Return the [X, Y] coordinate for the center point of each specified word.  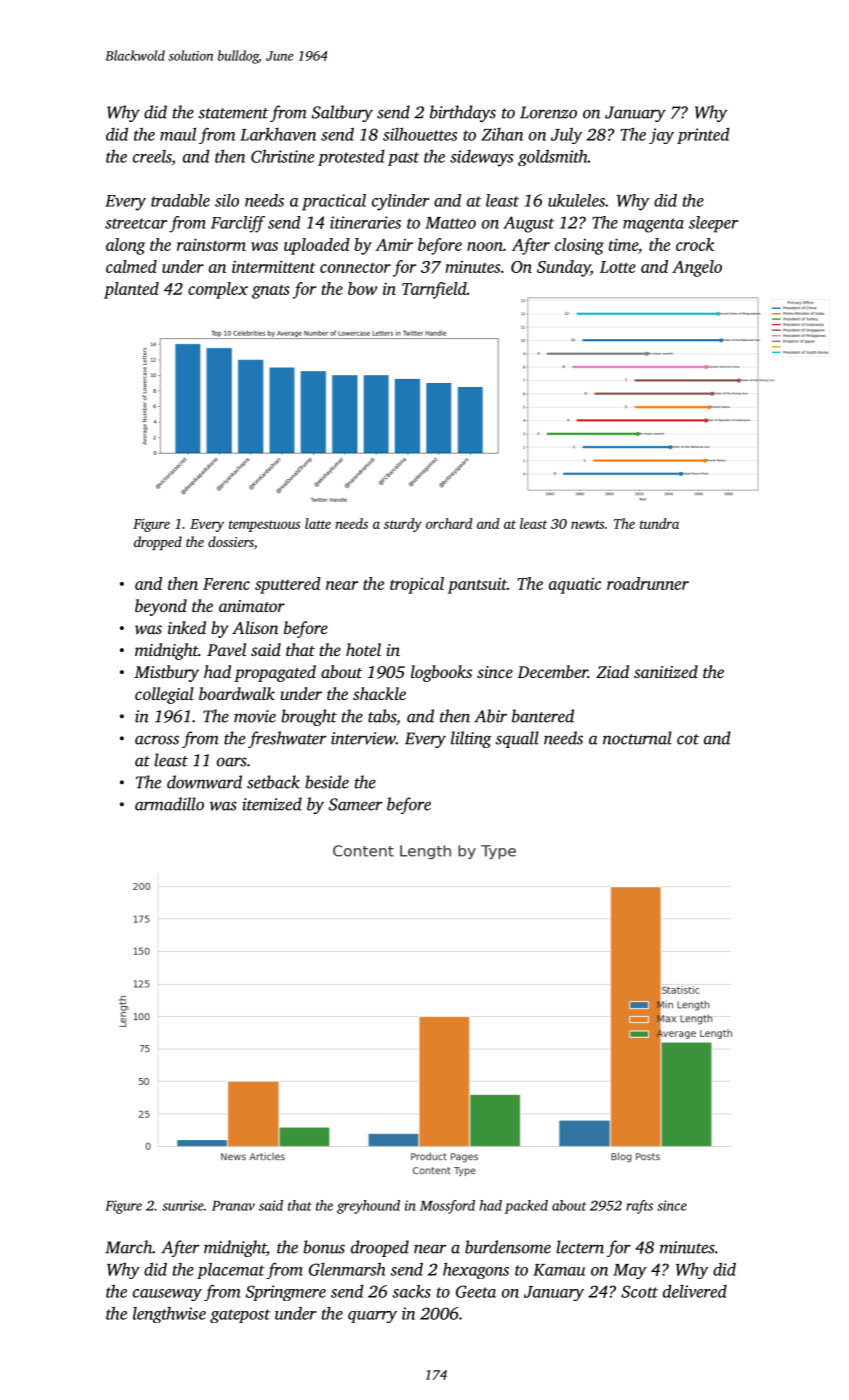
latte [318, 523]
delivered [695, 1291]
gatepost [240, 1316]
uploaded [317, 246]
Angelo [697, 268]
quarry [372, 1317]
